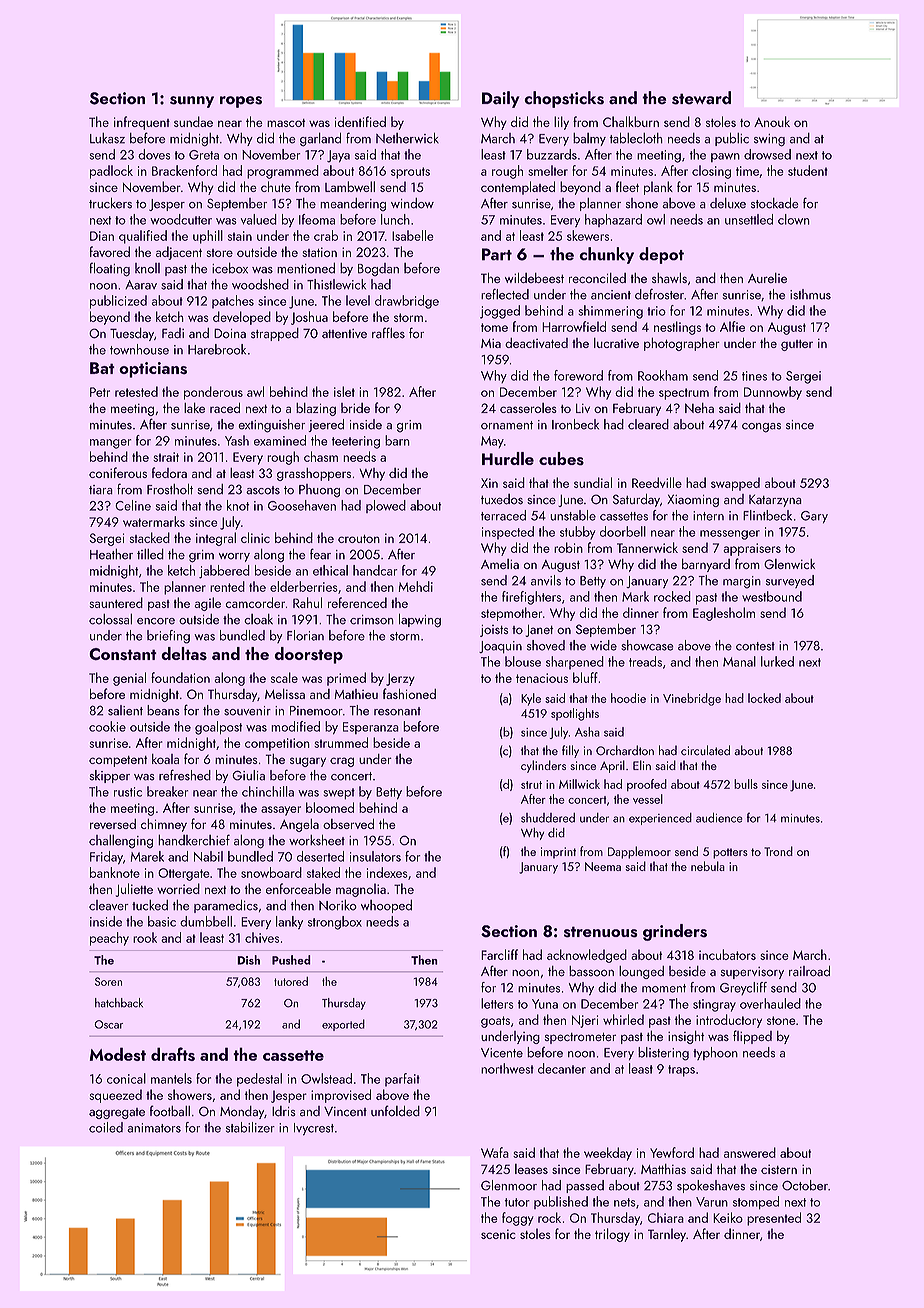 This document has height=1308, width=924. What do you see at coordinates (192, 102) in the document?
I see `sunny` at bounding box center [192, 102].
